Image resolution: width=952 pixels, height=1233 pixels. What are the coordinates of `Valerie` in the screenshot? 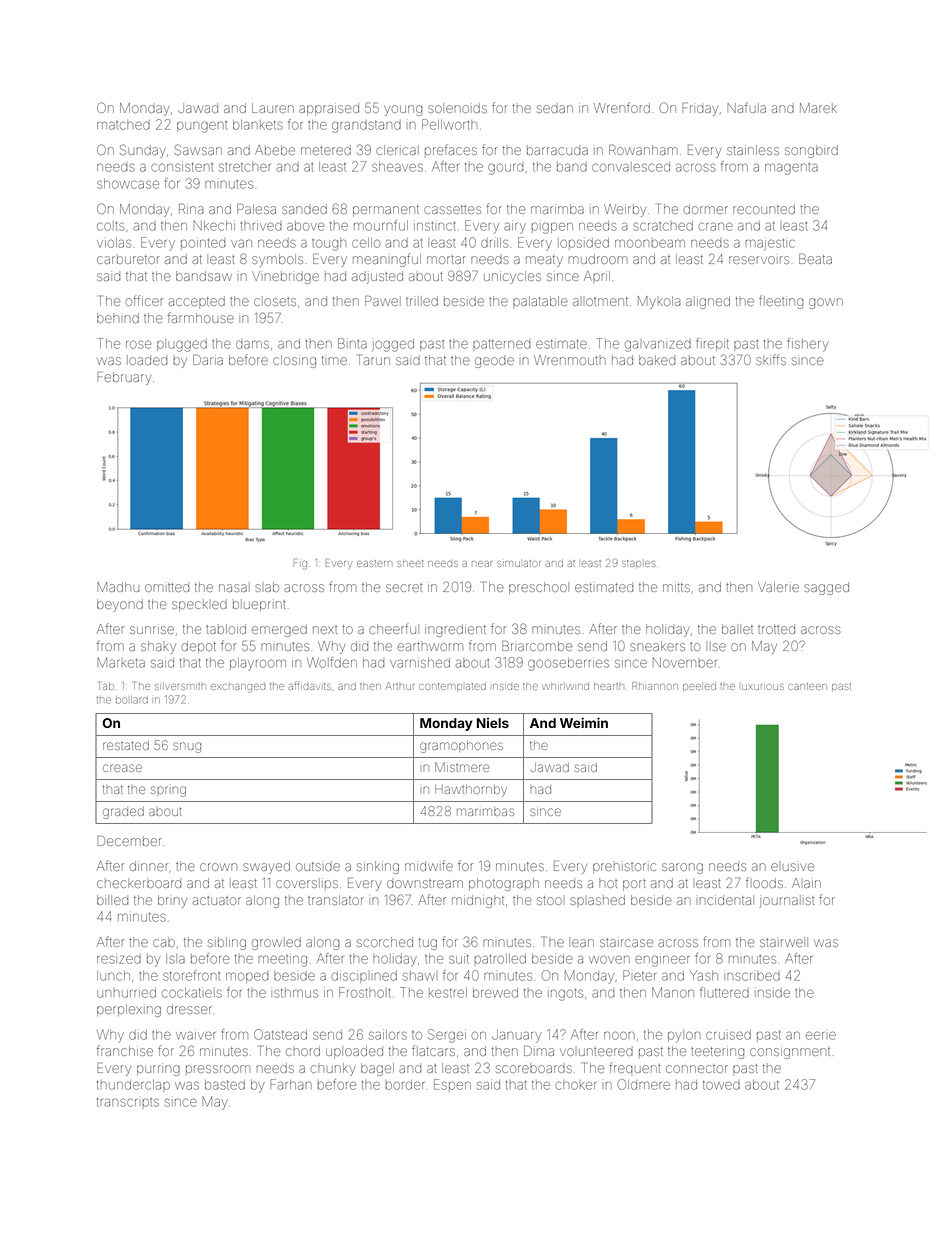 It's located at (778, 587).
